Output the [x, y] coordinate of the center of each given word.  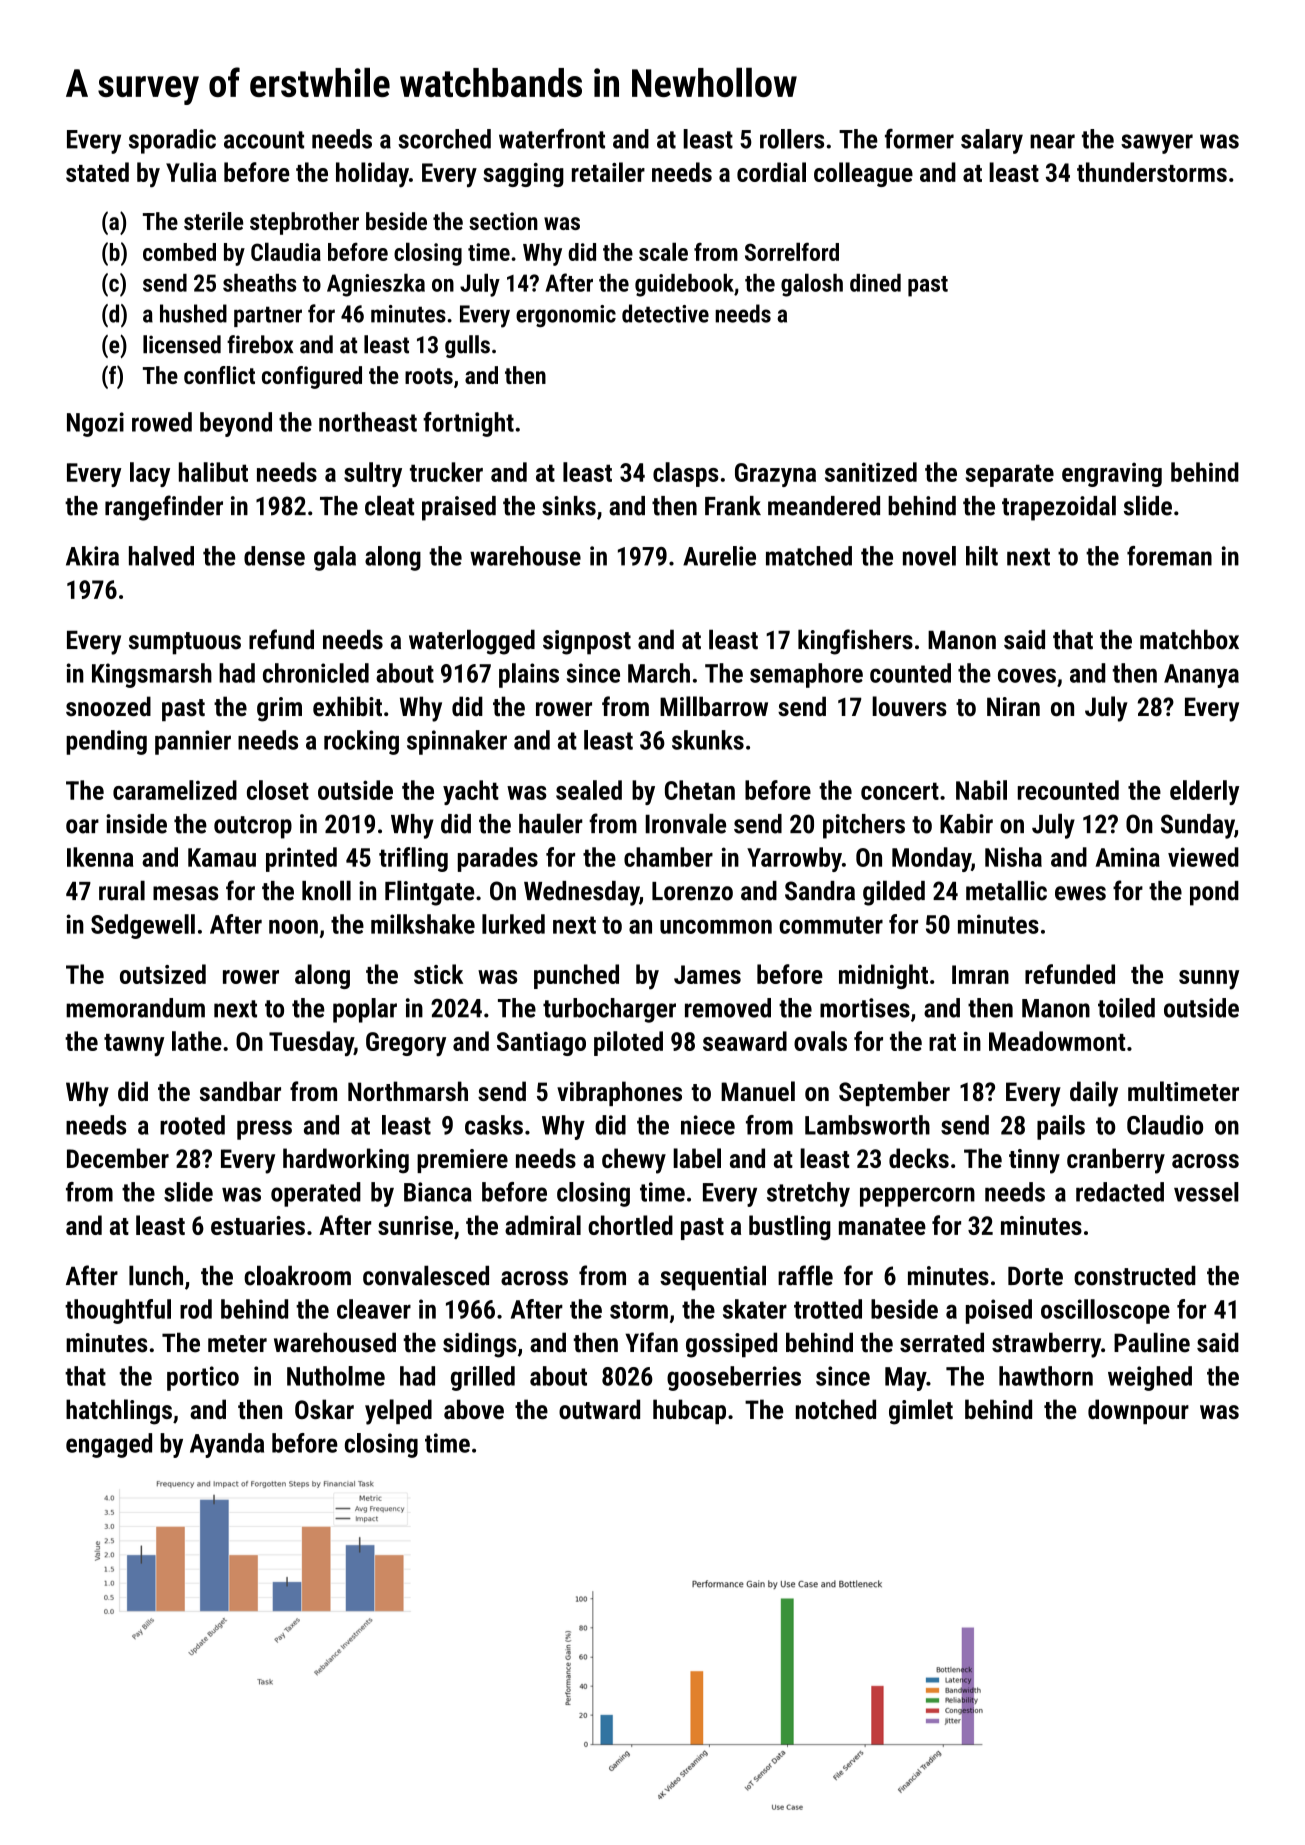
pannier [193, 742]
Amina [1127, 857]
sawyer [1157, 144]
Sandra [820, 891]
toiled [1126, 1008]
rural [122, 890]
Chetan [700, 790]
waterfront [552, 139]
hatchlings [119, 1412]
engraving [1112, 474]
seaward [745, 1041]
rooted [192, 1125]
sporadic [172, 141]
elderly [1204, 792]
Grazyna [775, 475]
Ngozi [95, 424]
